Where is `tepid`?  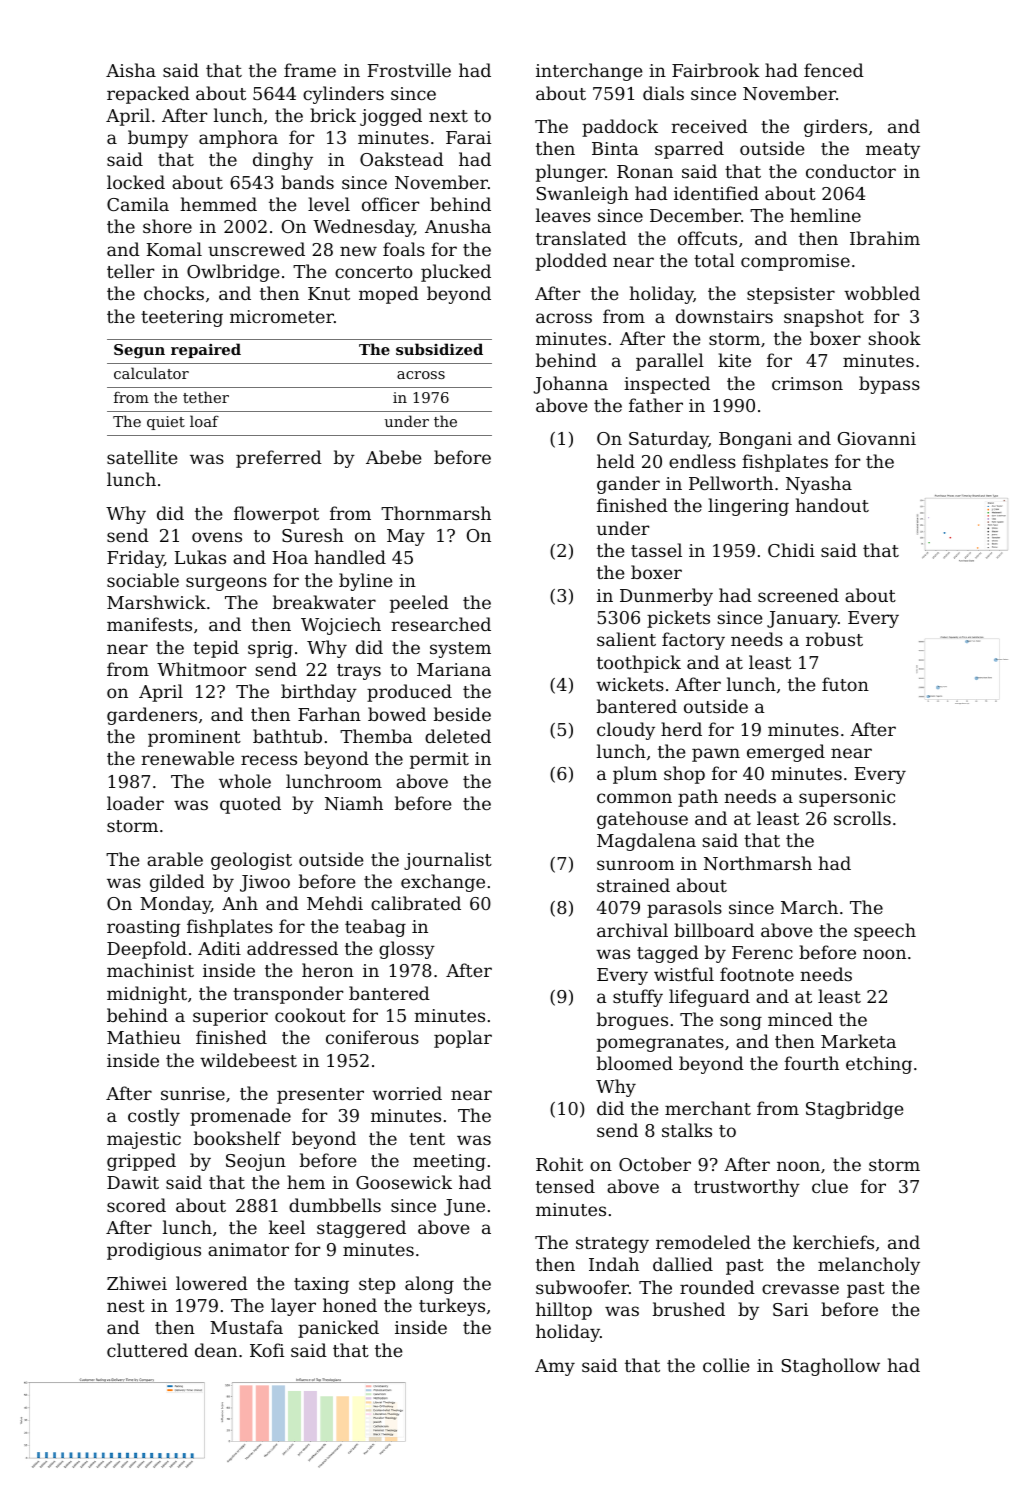
tepid is located at coordinates (216, 649).
